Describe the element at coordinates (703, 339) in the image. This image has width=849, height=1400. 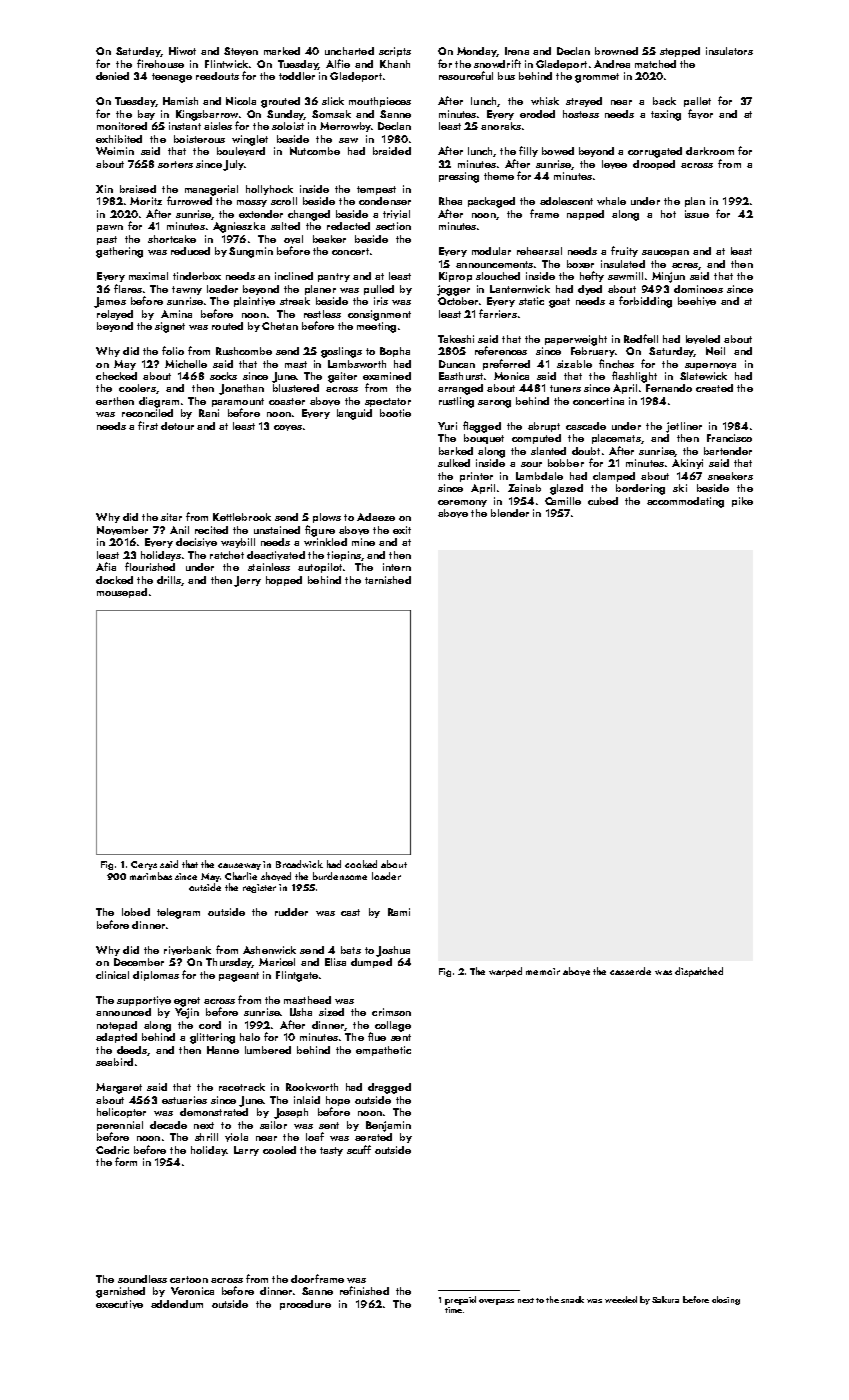
I see `leveled` at that location.
